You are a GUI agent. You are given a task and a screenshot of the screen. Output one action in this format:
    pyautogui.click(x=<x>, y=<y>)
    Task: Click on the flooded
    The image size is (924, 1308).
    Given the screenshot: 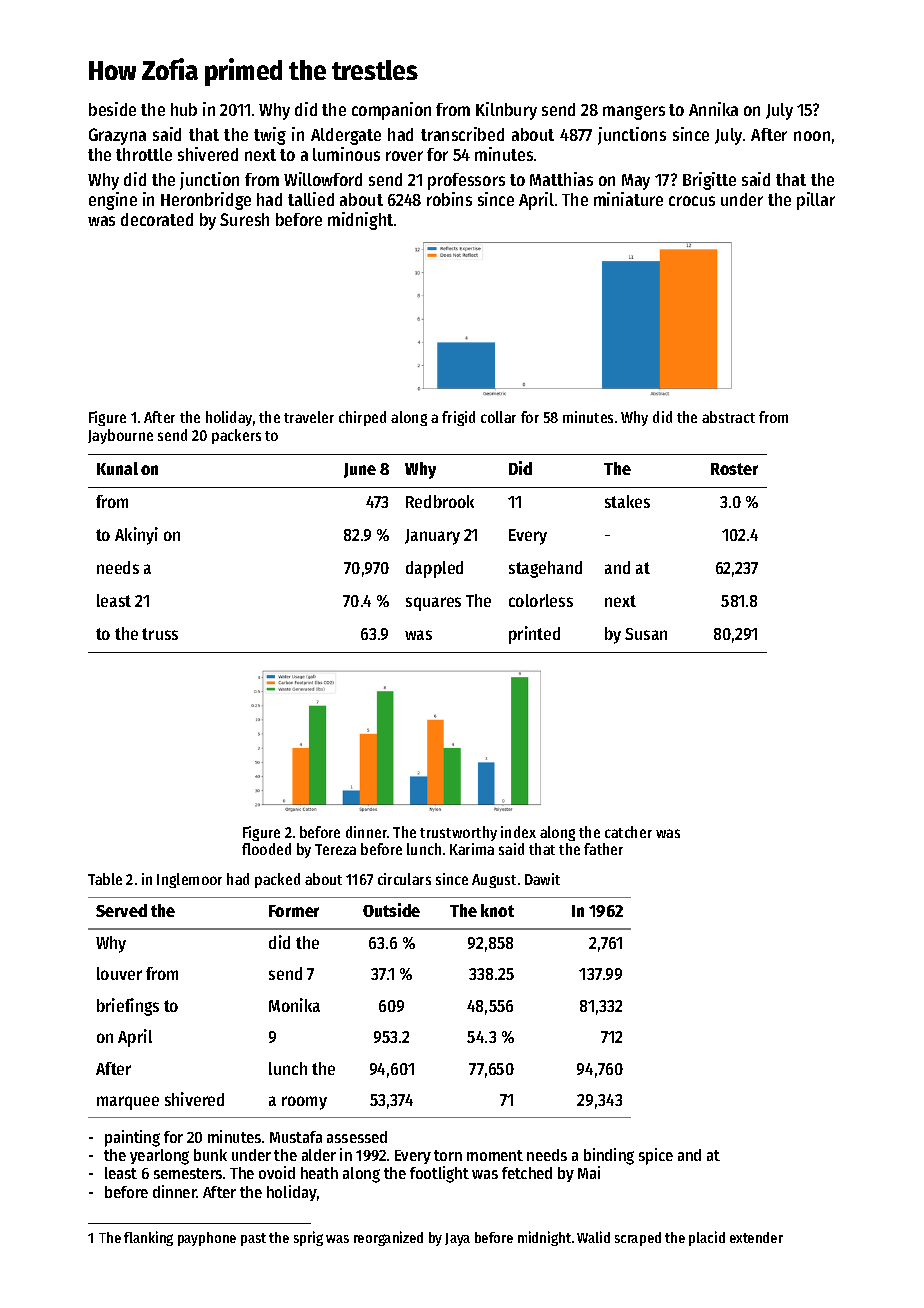 What is the action you would take?
    pyautogui.click(x=266, y=849)
